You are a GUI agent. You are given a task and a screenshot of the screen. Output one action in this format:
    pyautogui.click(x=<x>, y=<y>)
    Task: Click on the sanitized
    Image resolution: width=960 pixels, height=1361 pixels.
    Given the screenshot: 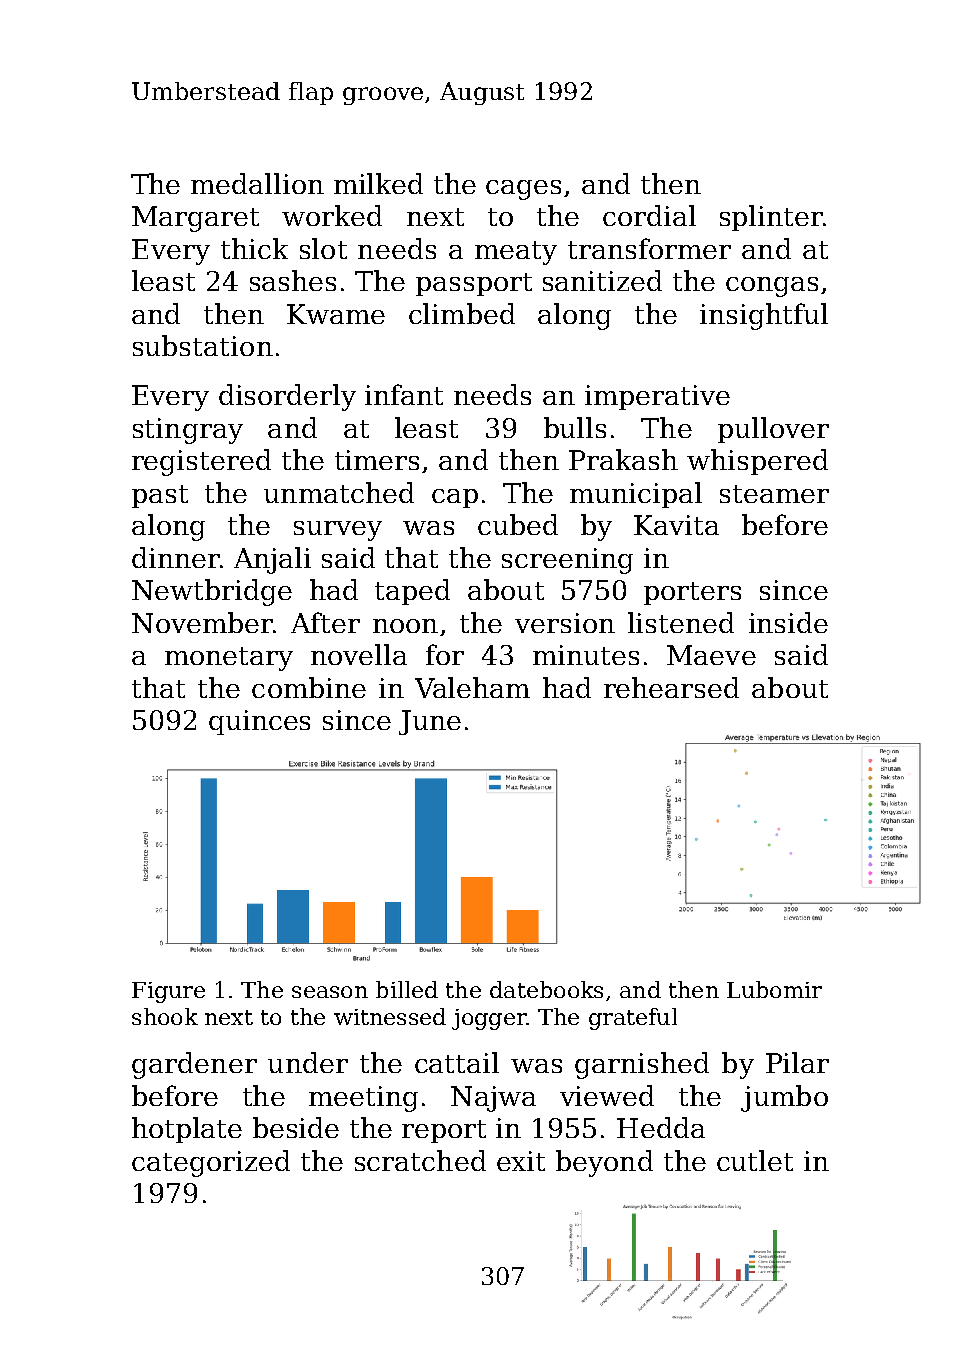 What is the action you would take?
    pyautogui.click(x=602, y=280)
